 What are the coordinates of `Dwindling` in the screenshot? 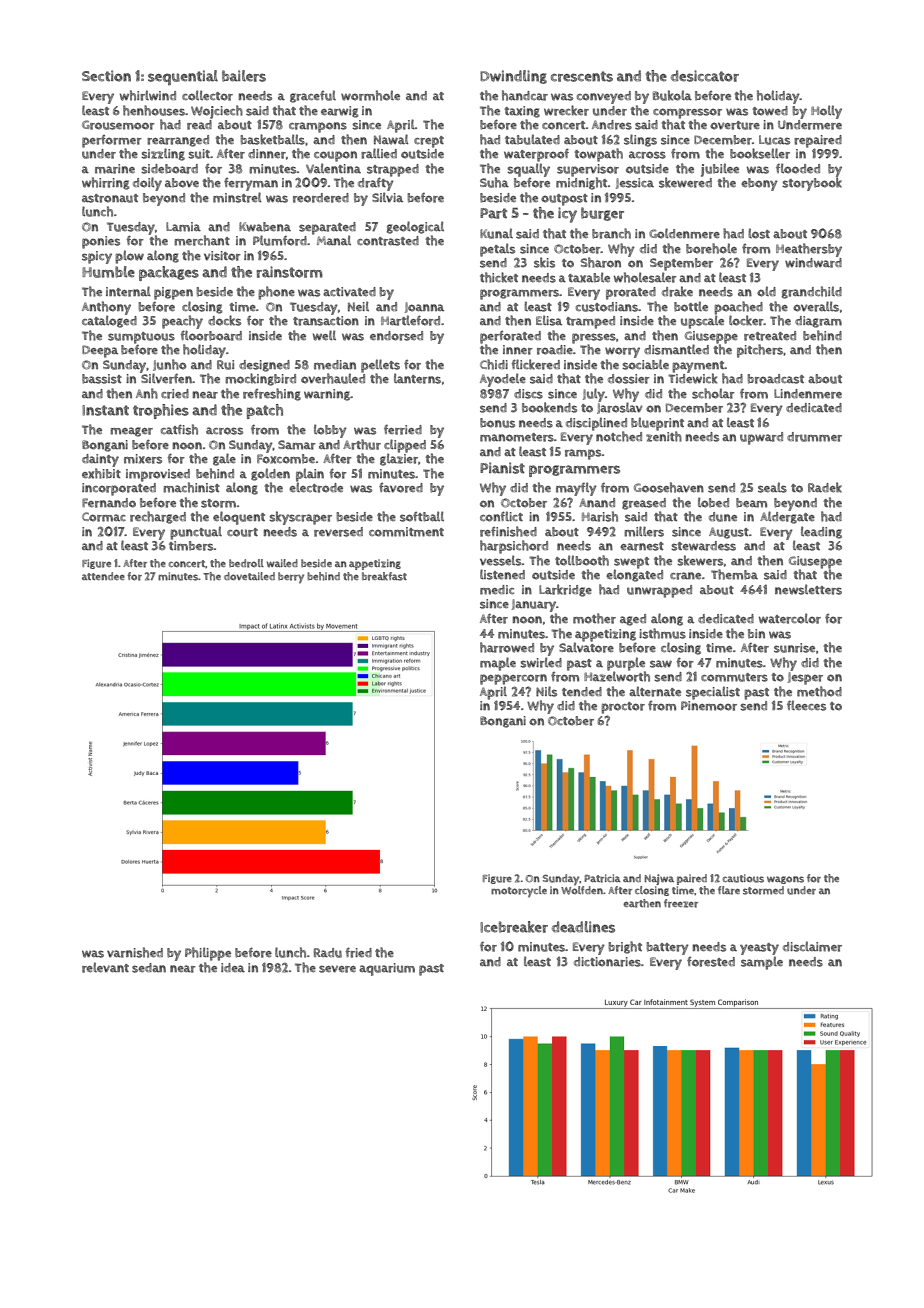 It's located at (513, 77).
